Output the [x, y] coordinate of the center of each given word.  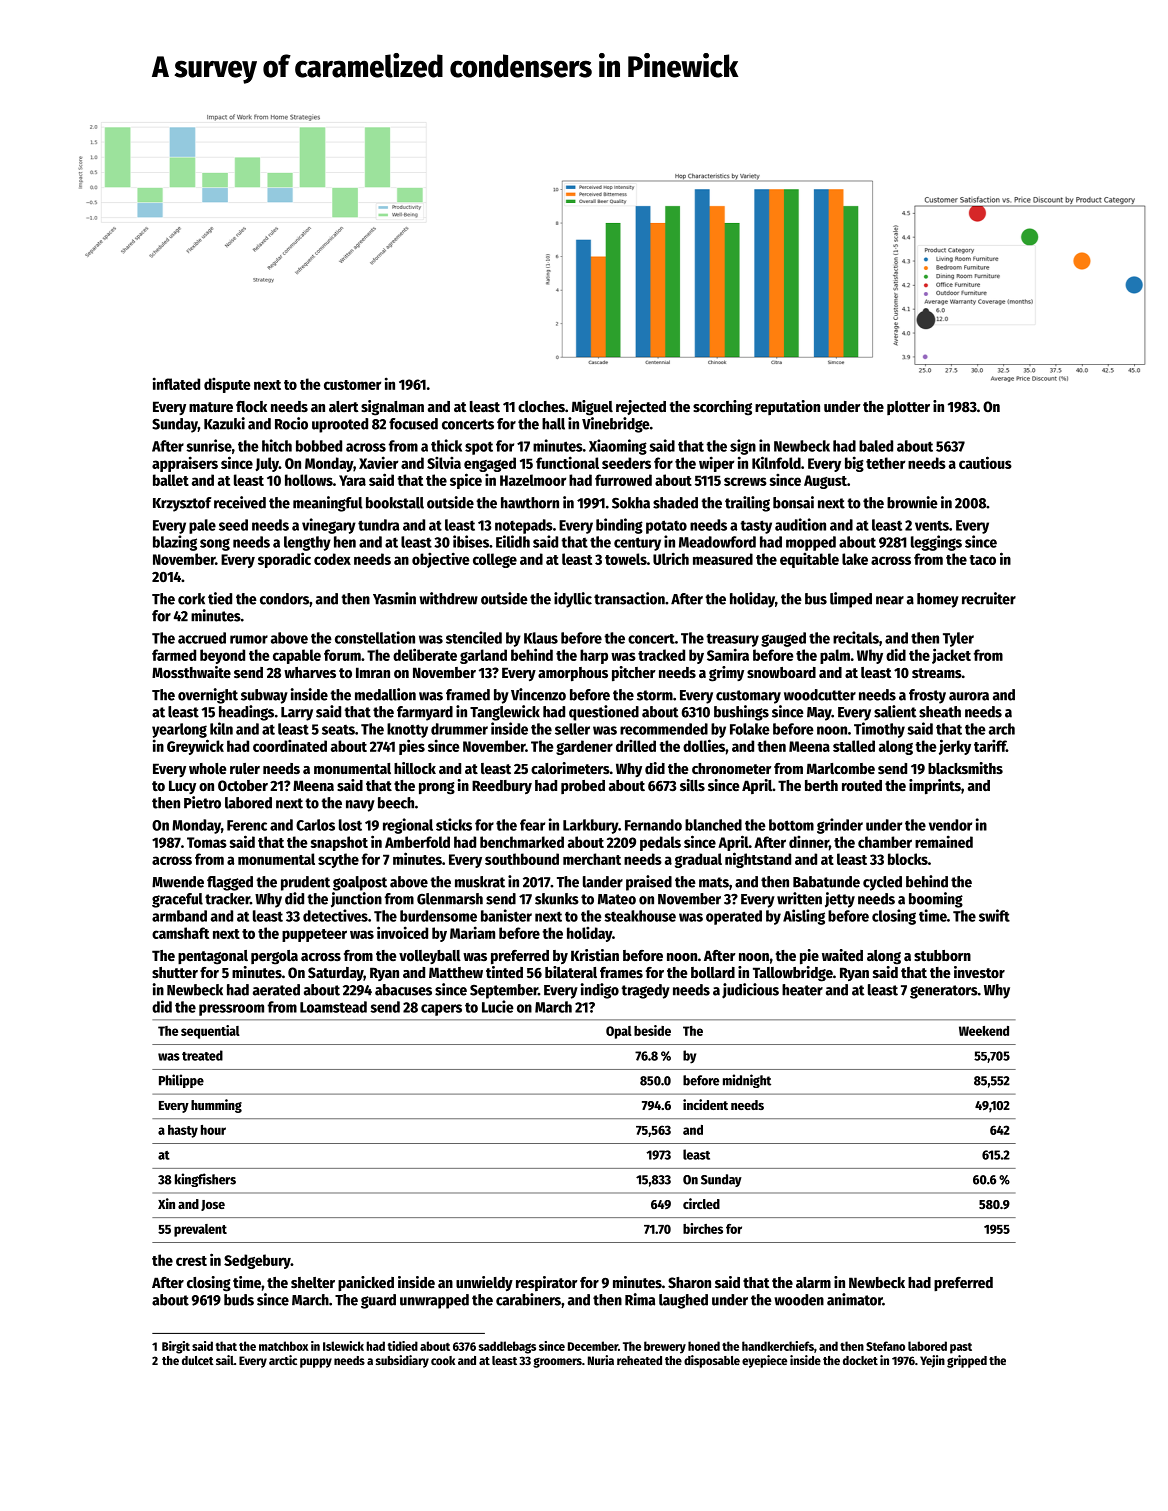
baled [876, 446]
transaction [629, 598]
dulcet [198, 1360]
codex [332, 559]
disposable [712, 1361]
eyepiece [764, 1361]
